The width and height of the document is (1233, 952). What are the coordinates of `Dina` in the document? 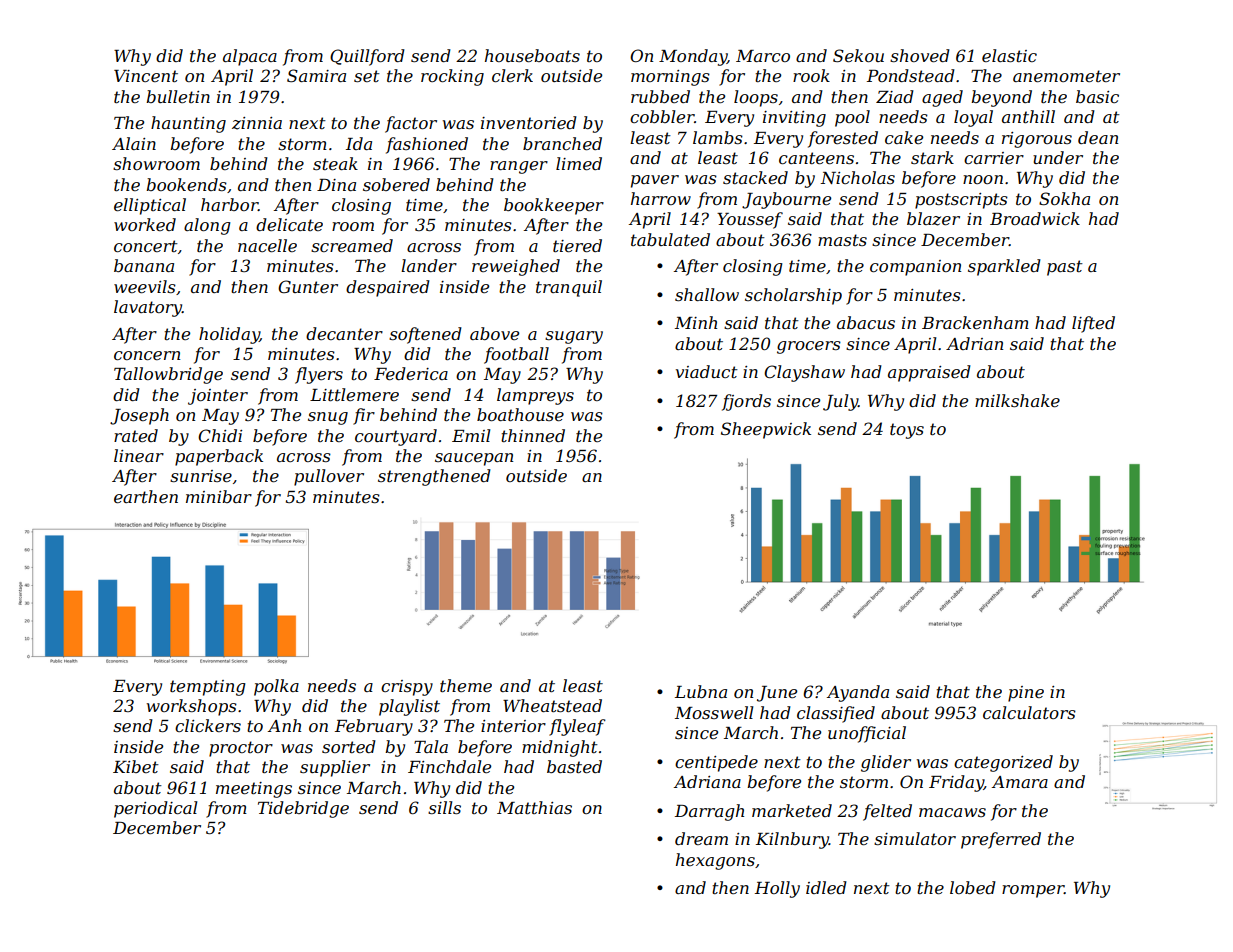 It's located at (336, 185).
